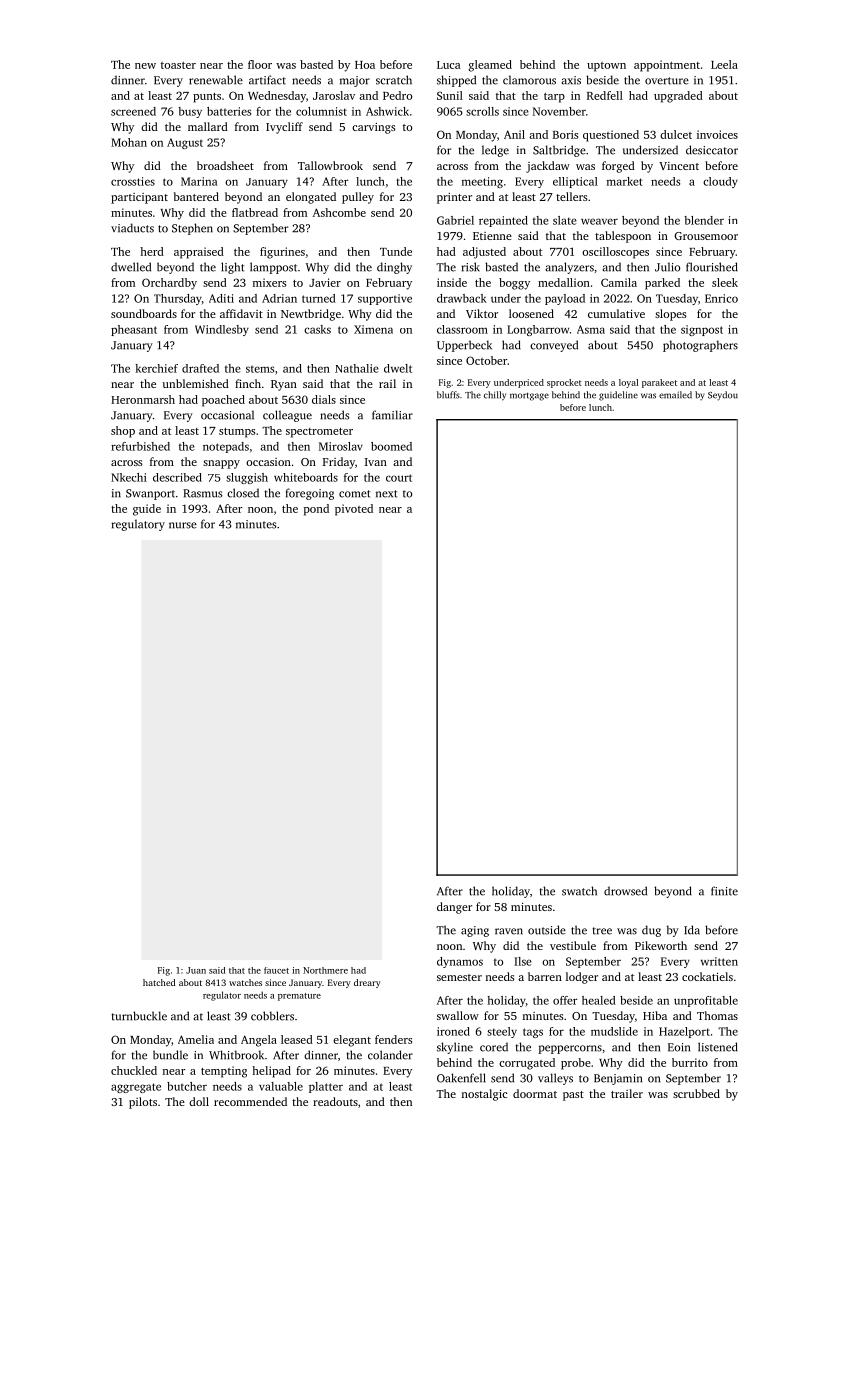 The image size is (849, 1400). I want to click on Luca, so click(449, 65).
